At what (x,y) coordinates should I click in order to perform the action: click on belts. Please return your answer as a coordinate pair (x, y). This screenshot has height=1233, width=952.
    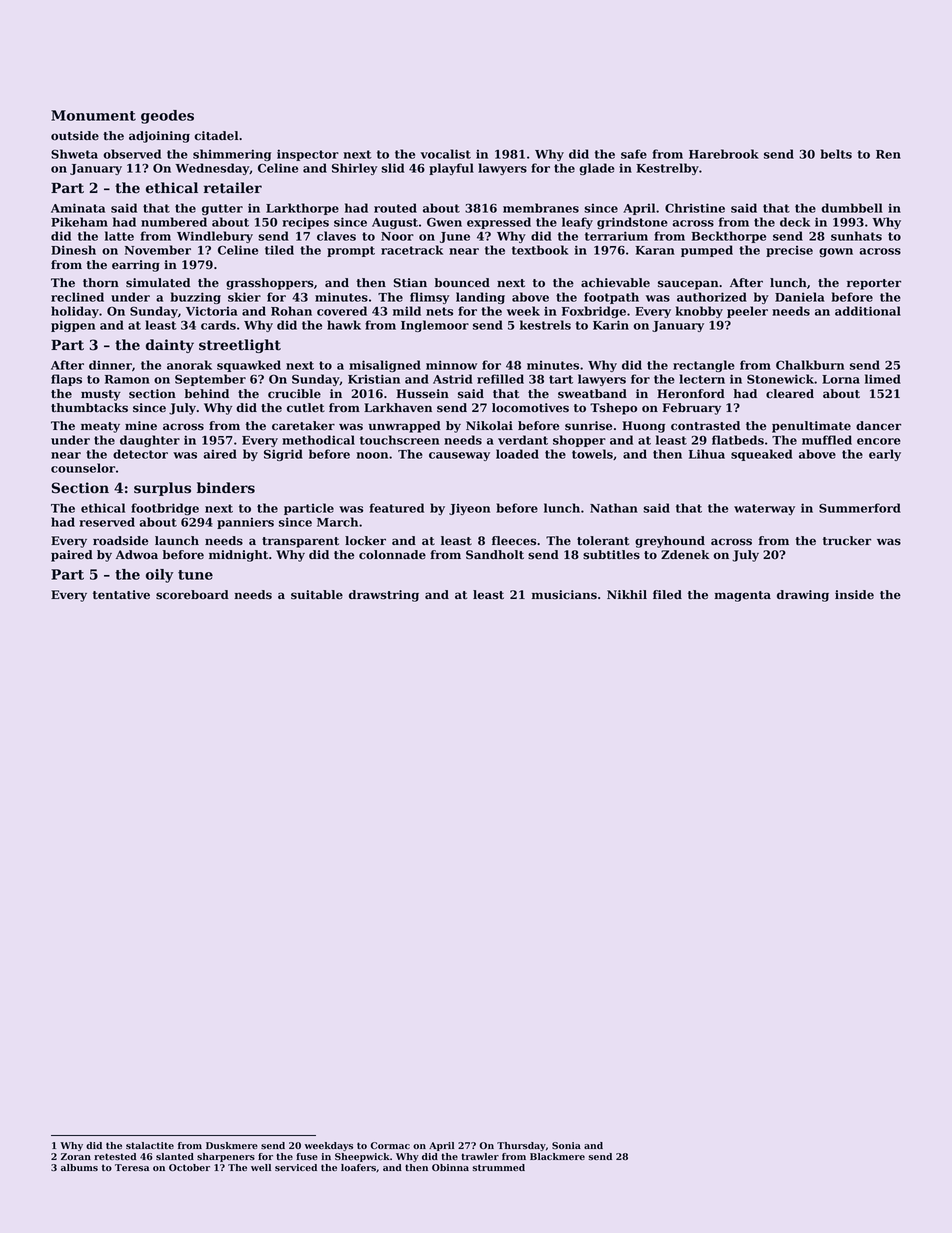
    Looking at the image, I should click on (836, 154).
